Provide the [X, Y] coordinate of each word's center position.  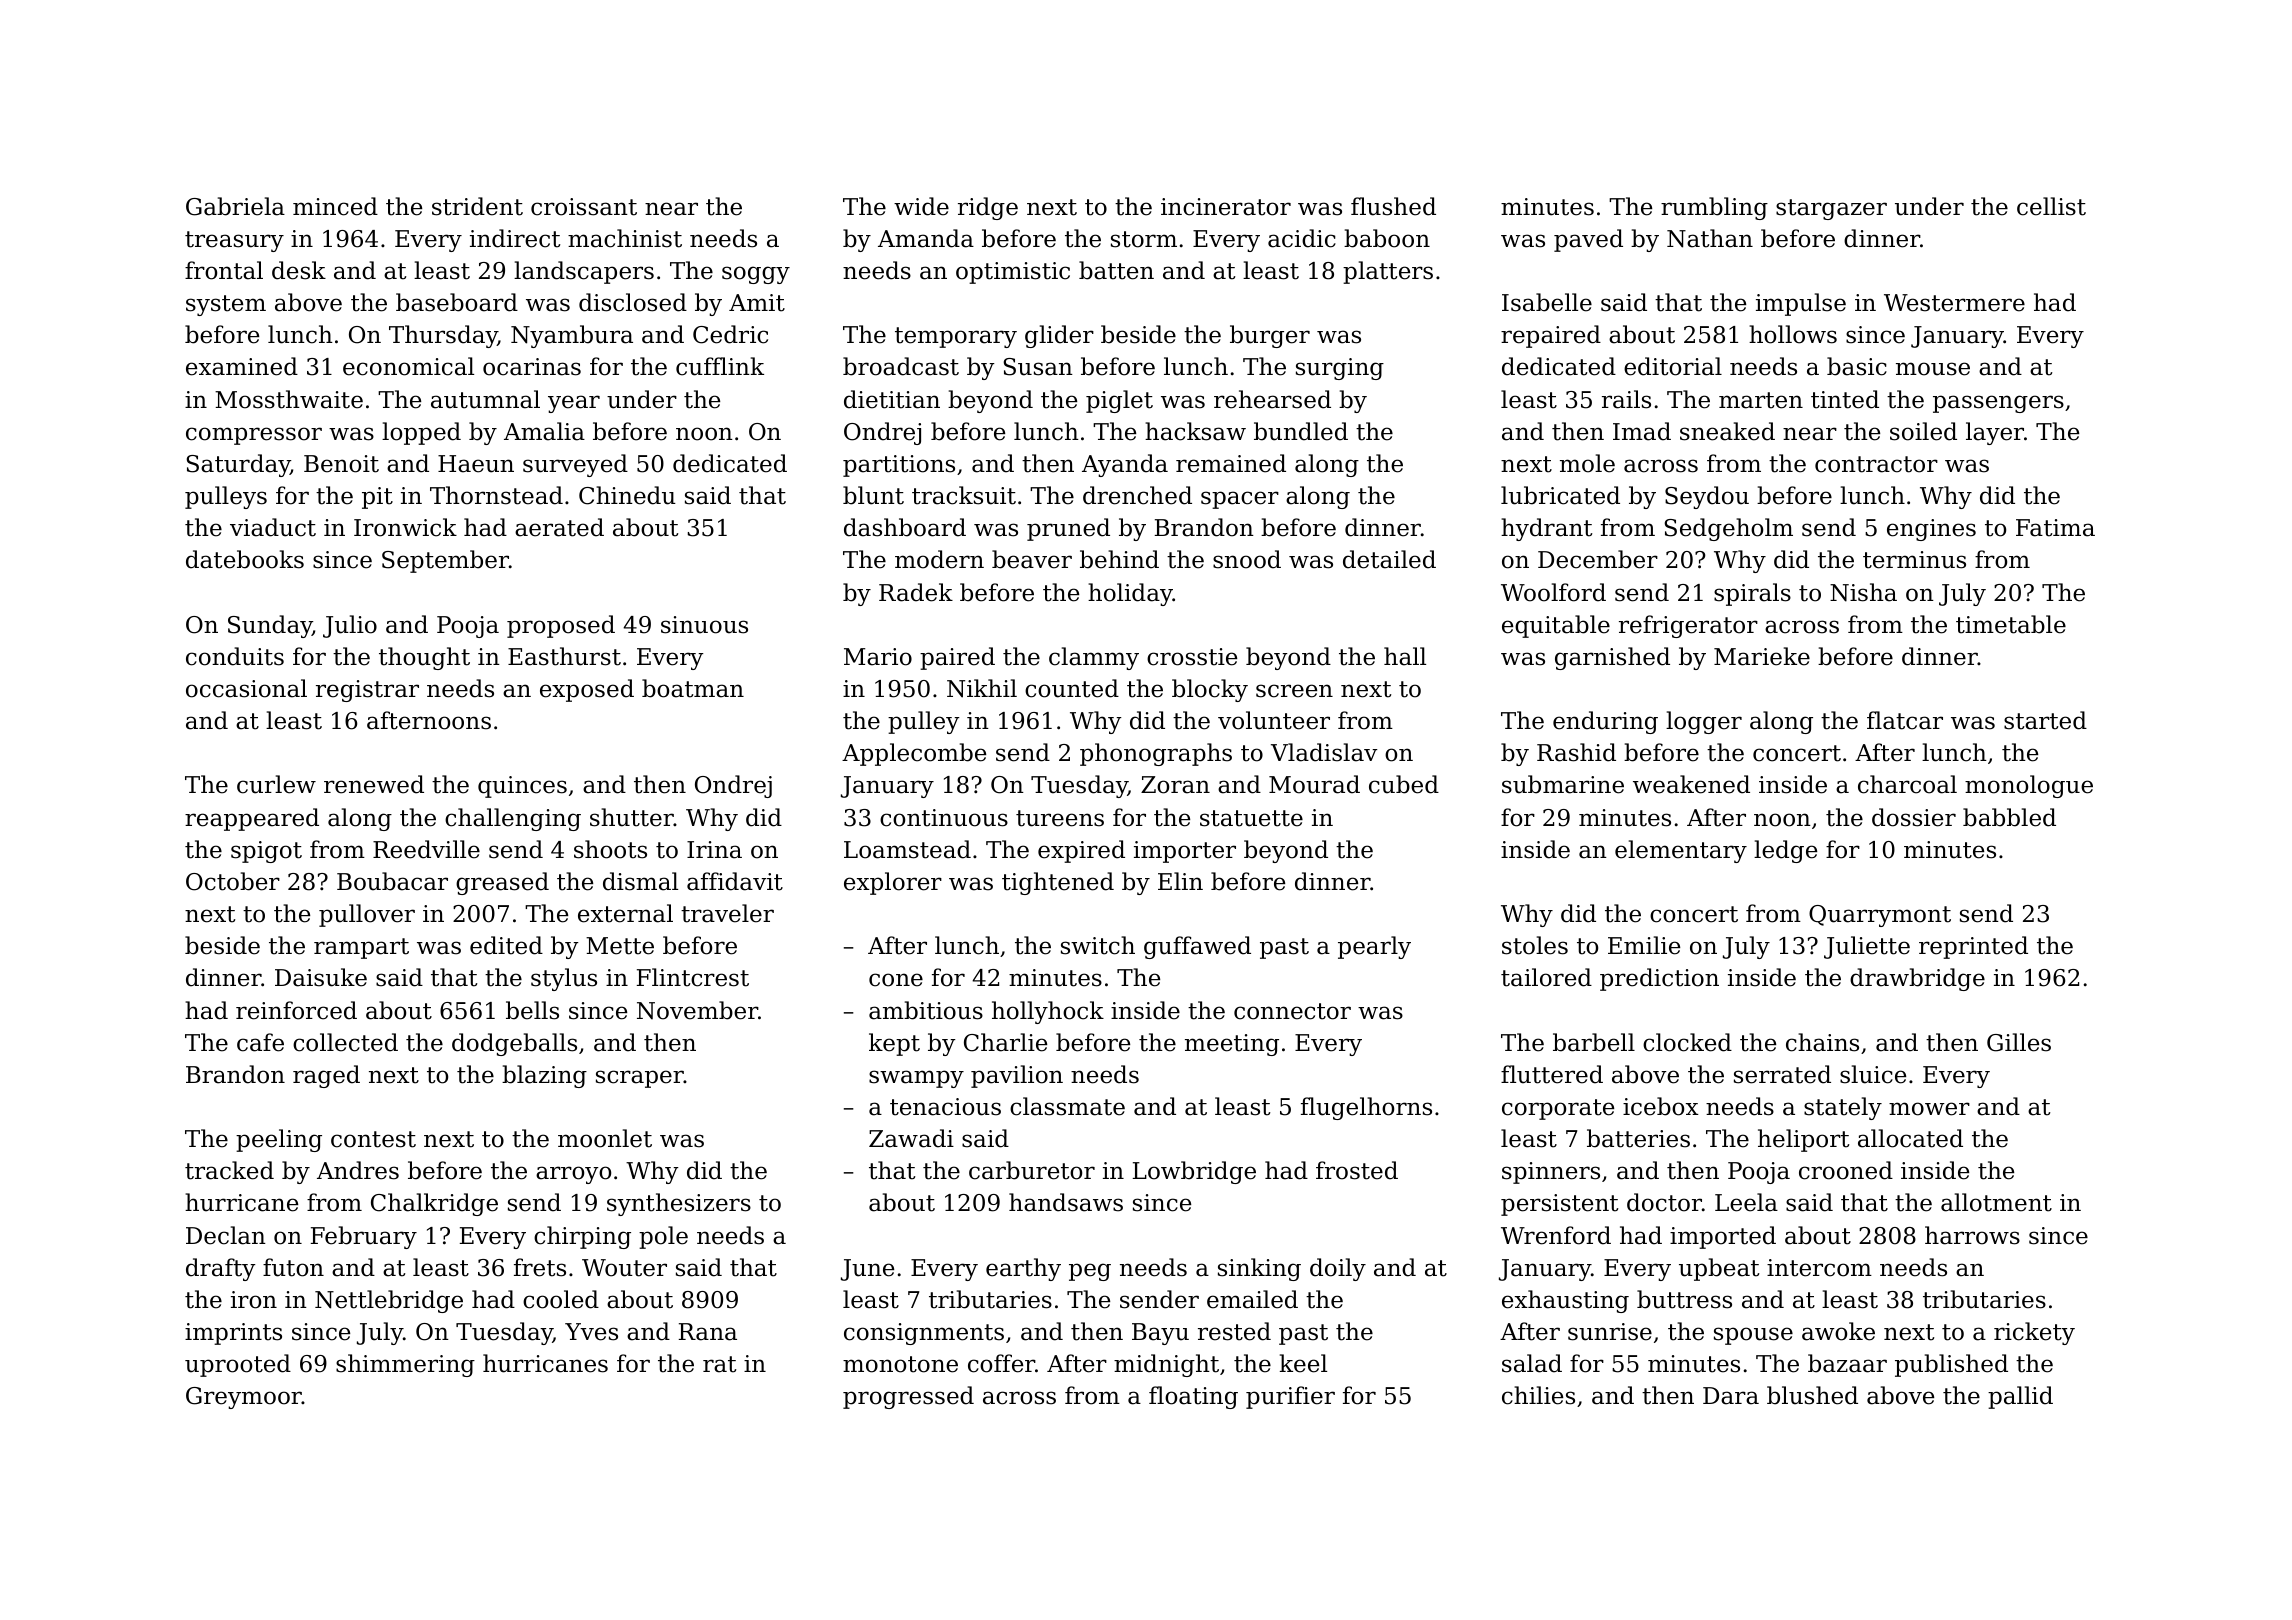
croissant [584, 207]
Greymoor [244, 1398]
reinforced [296, 1010]
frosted [1357, 1170]
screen [1294, 691]
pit [377, 498]
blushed [1812, 1395]
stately [1843, 1108]
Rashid [1576, 752]
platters [1388, 272]
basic [1857, 366]
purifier [1290, 1397]
